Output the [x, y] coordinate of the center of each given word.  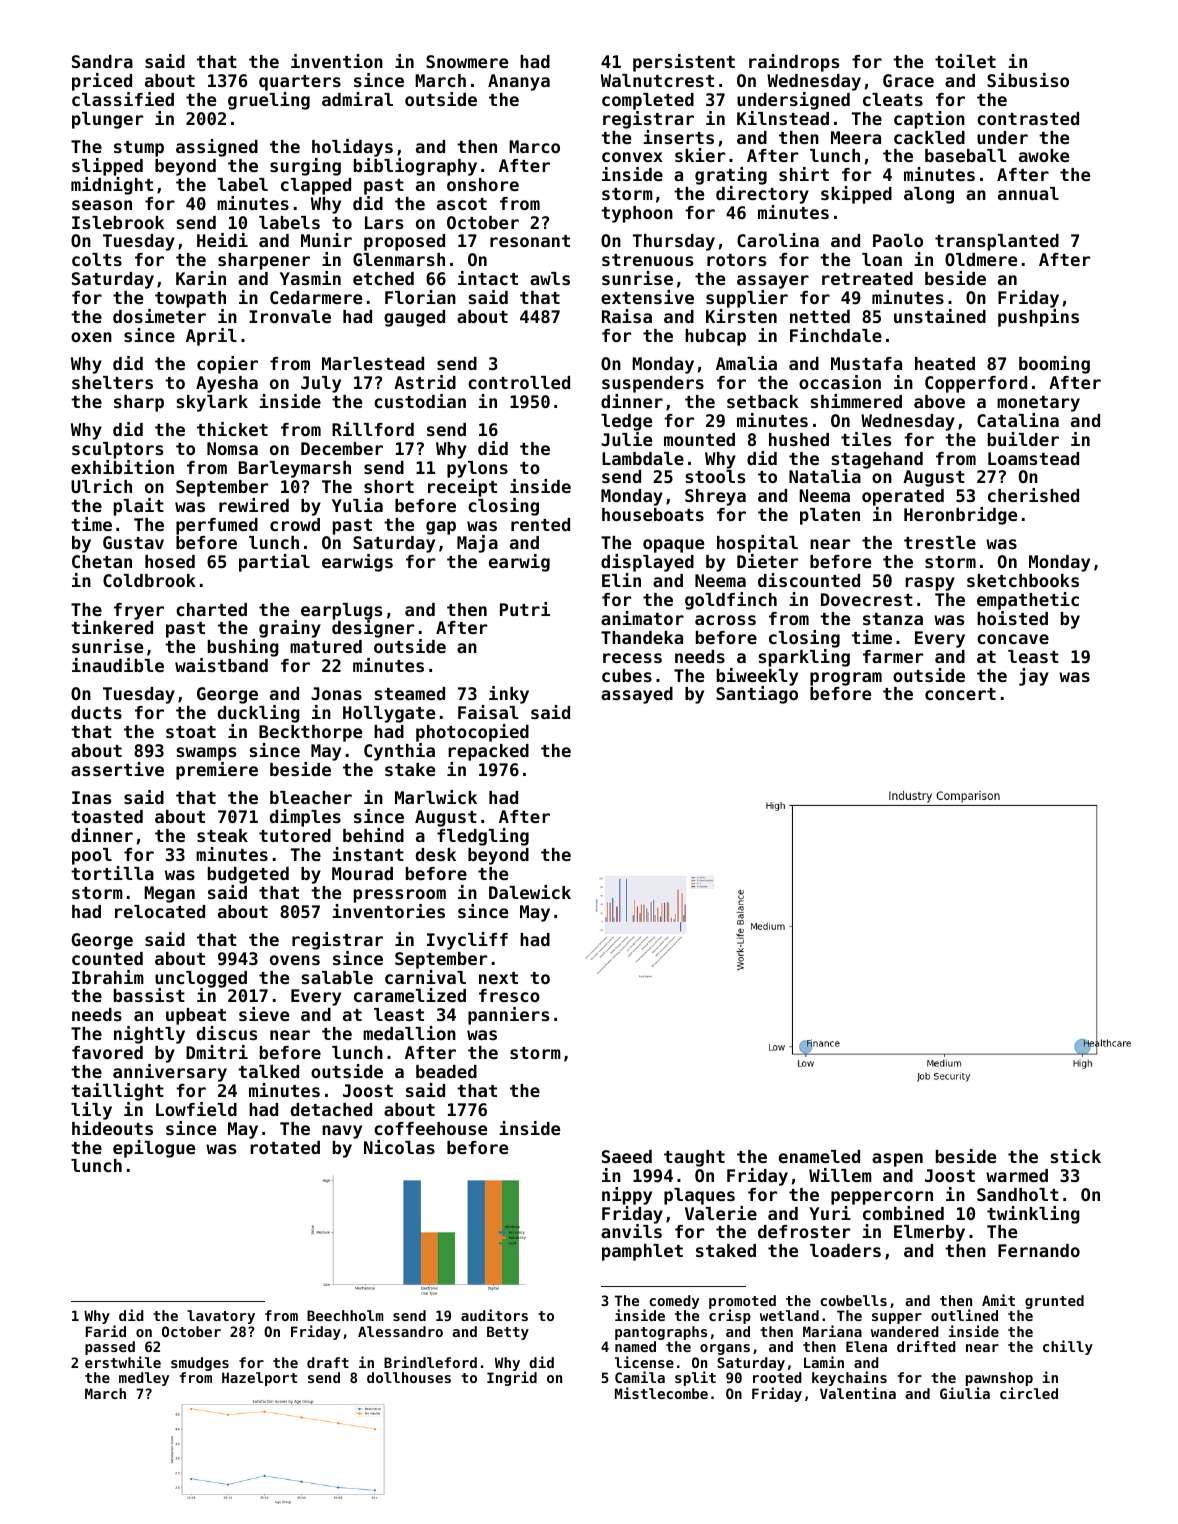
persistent [684, 63]
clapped [316, 186]
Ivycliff [467, 941]
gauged [414, 318]
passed [110, 1348]
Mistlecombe [661, 1393]
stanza [893, 619]
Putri [525, 609]
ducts [96, 712]
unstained [940, 316]
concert [960, 694]
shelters [112, 382]
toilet [965, 61]
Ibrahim [108, 977]
